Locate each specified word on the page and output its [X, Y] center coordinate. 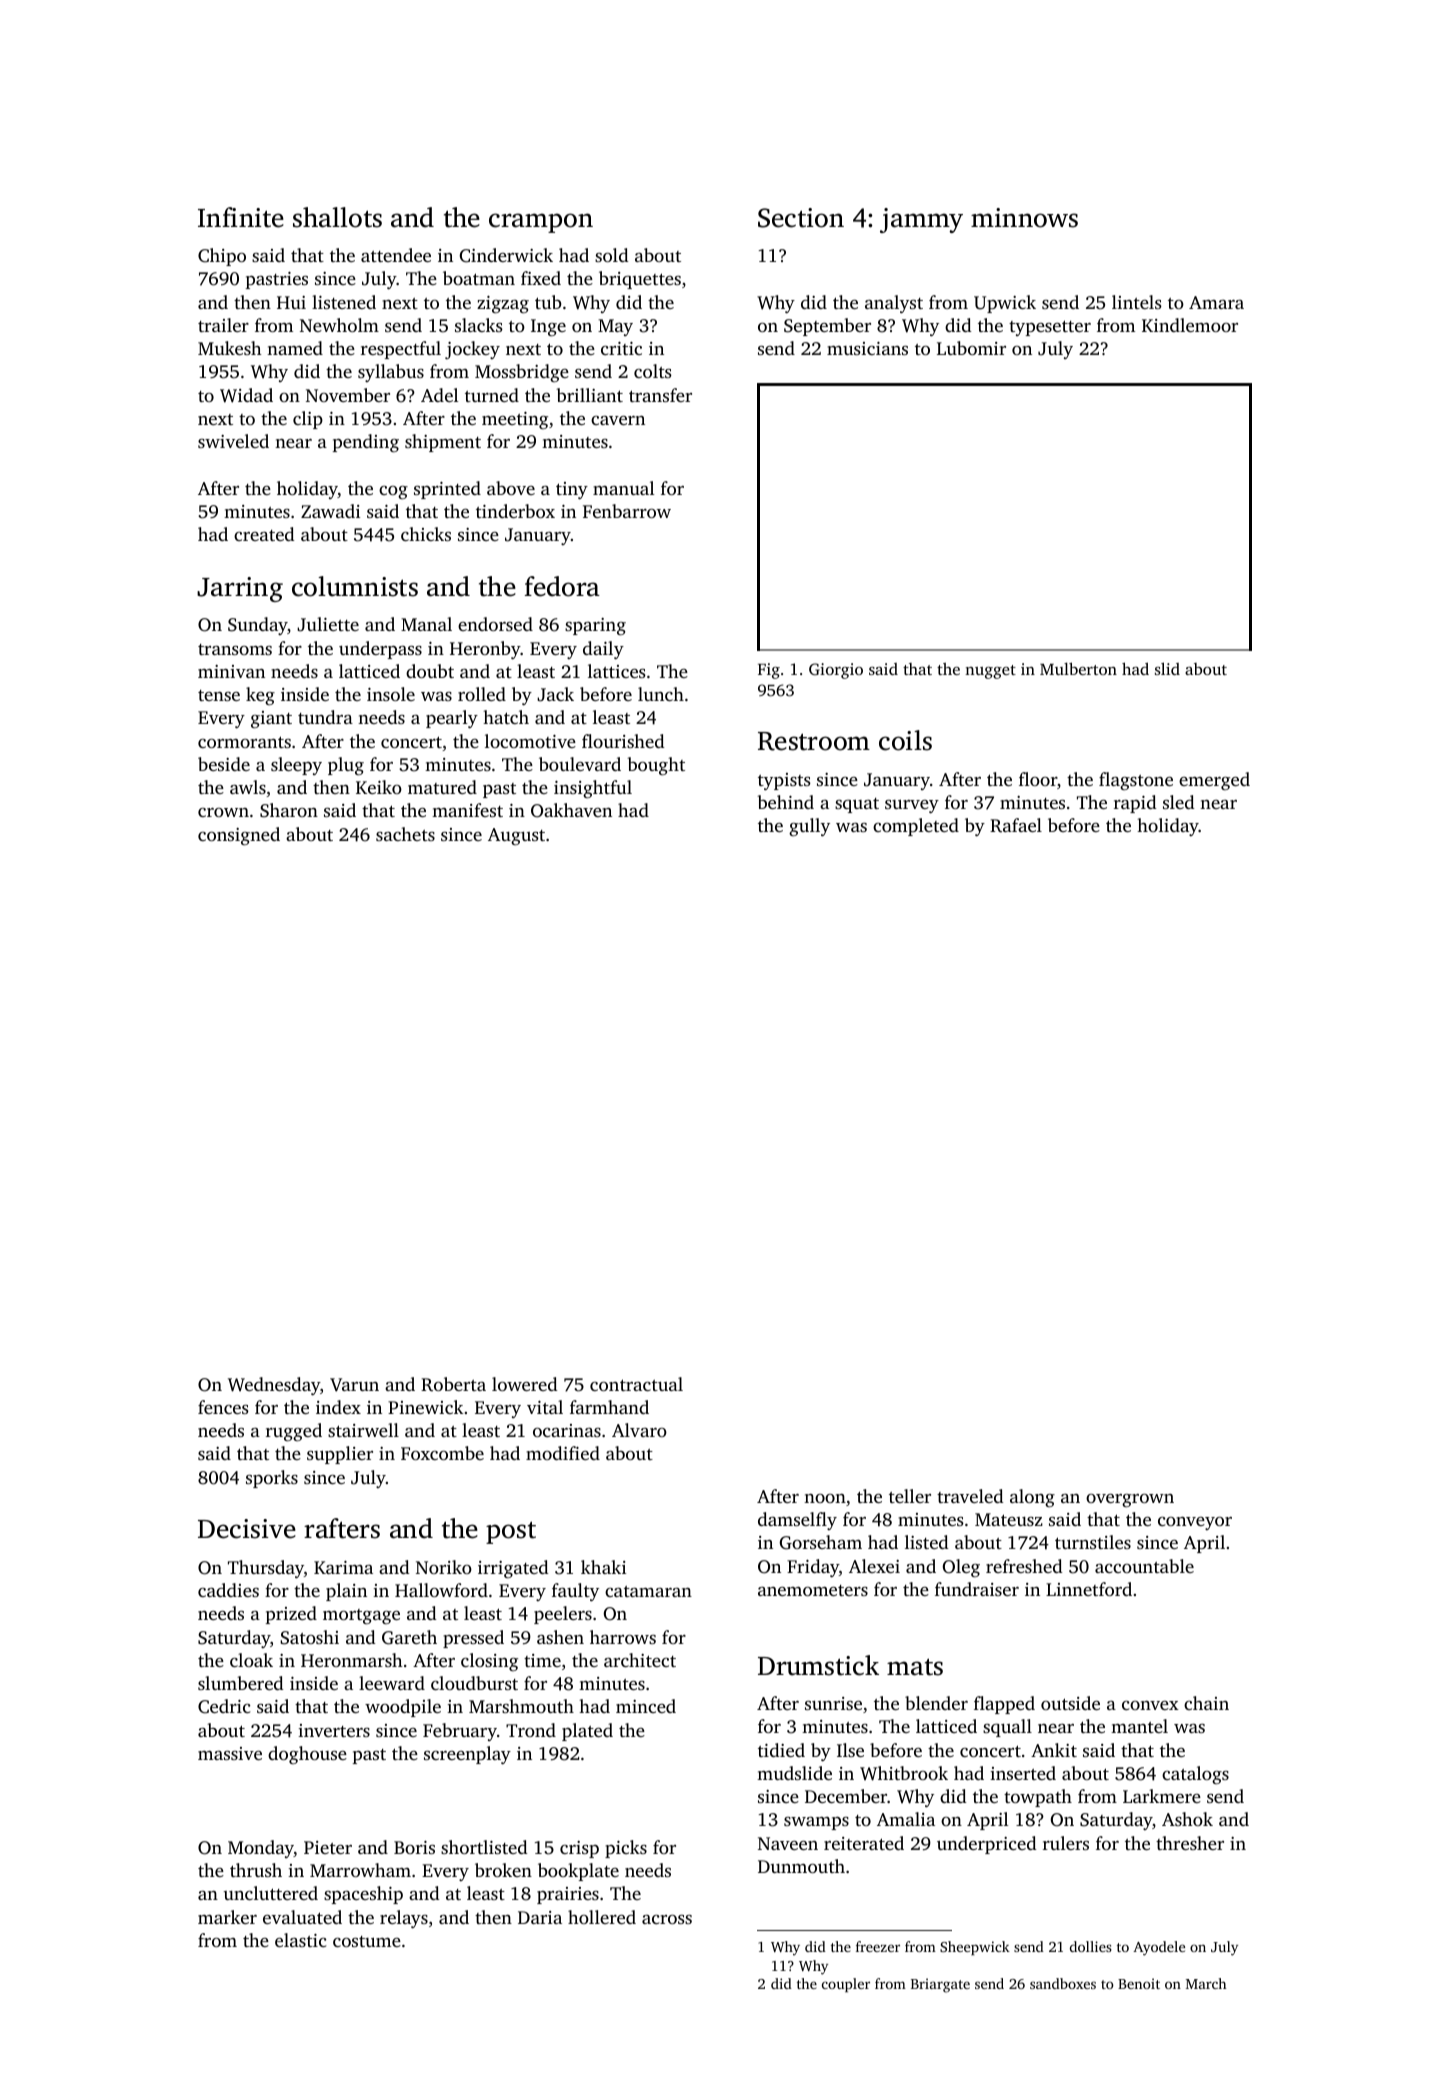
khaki [603, 1567]
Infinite [241, 217]
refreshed [1024, 1566]
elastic [300, 1940]
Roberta [453, 1384]
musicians [867, 348]
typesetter [1050, 328]
